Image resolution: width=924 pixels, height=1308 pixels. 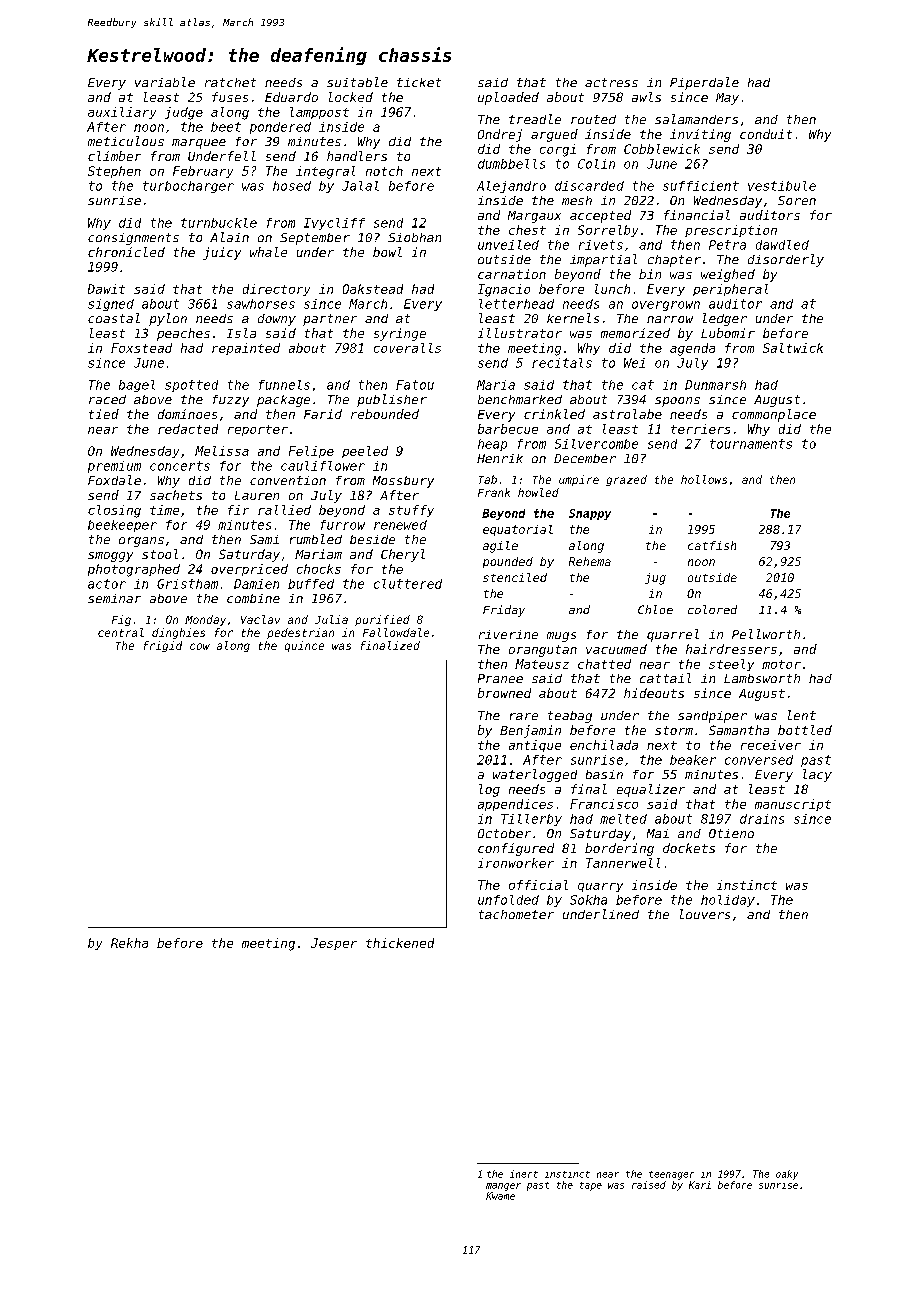 What do you see at coordinates (500, 1196) in the screenshot?
I see `Kwame` at bounding box center [500, 1196].
